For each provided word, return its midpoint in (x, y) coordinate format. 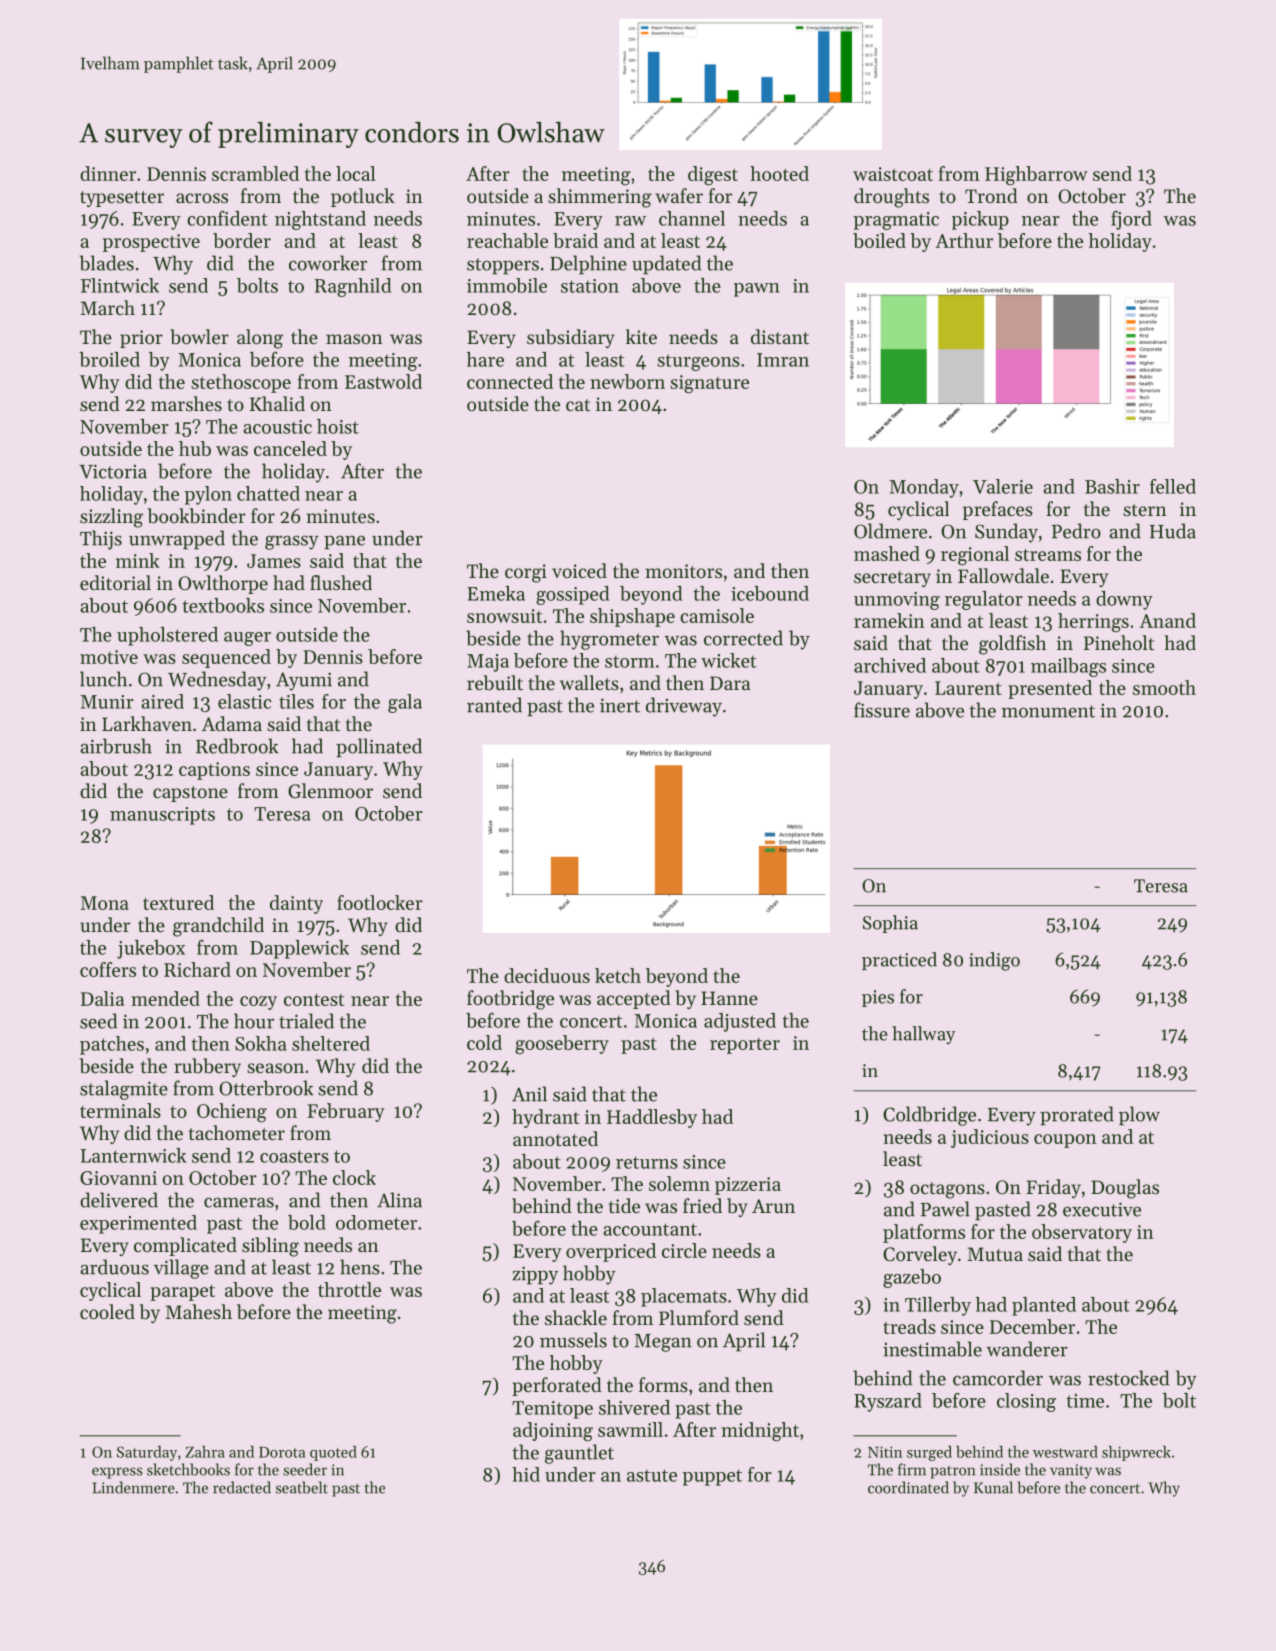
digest (713, 175)
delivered (119, 1200)
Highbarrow (1036, 175)
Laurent (968, 688)
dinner (108, 173)
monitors (683, 571)
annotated (555, 1138)
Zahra (205, 1452)
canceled (290, 448)
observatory (1082, 1233)
